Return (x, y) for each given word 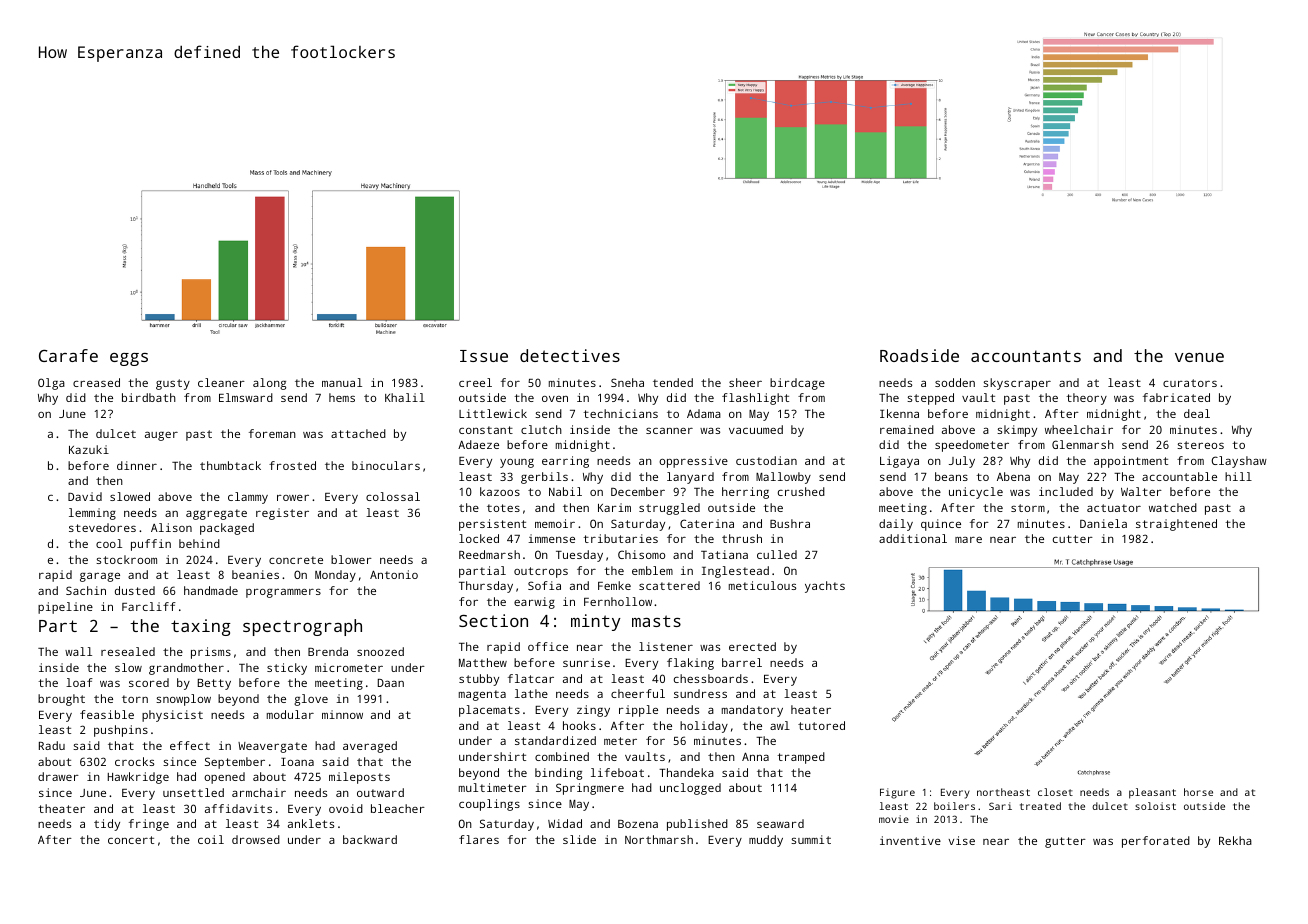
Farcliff (149, 606)
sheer (745, 382)
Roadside (919, 355)
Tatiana (724, 554)
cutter (1073, 539)
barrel (742, 662)
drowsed (256, 839)
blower (351, 559)
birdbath (149, 397)
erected (752, 646)
